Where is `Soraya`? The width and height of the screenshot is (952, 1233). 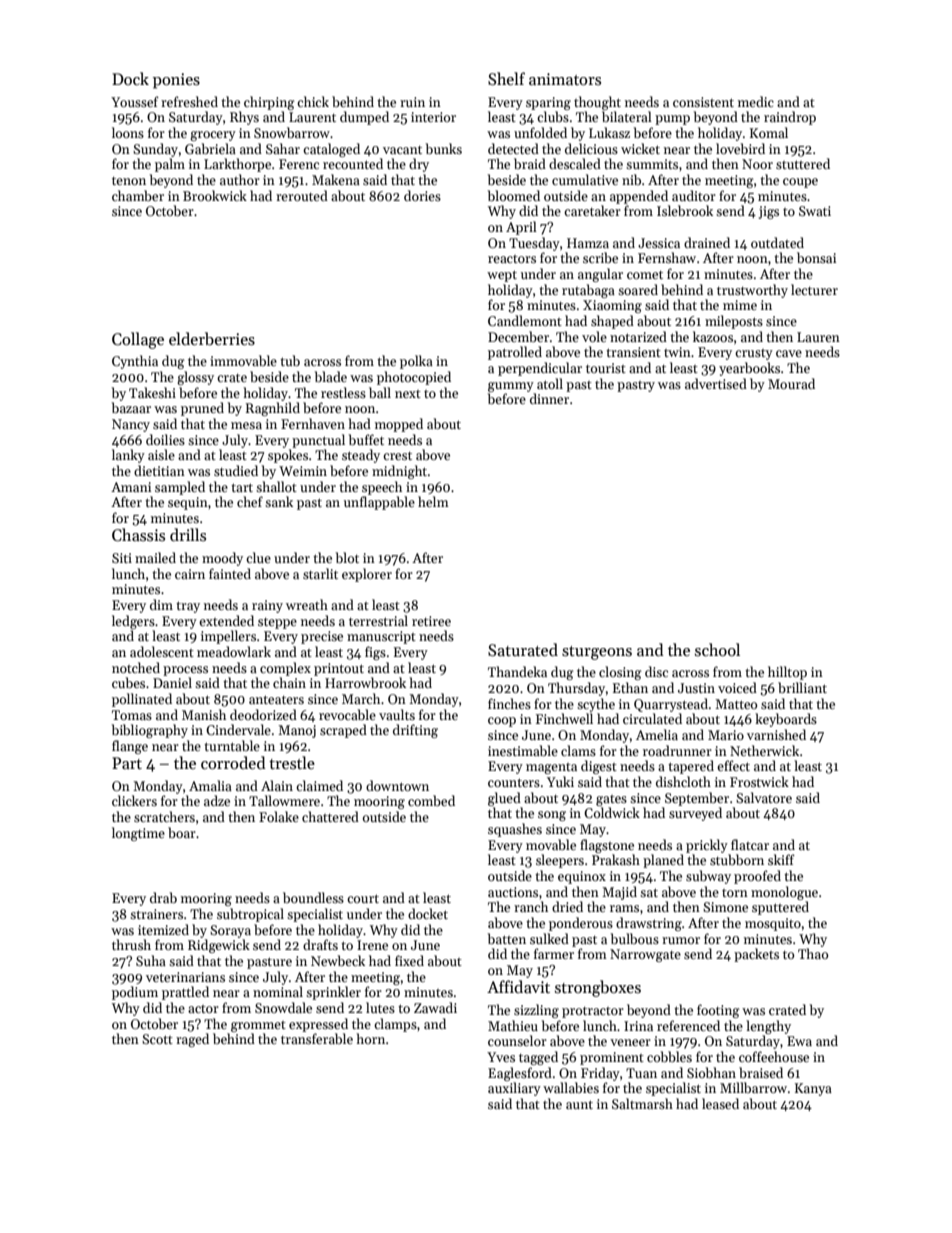 Soraya is located at coordinates (230, 931).
